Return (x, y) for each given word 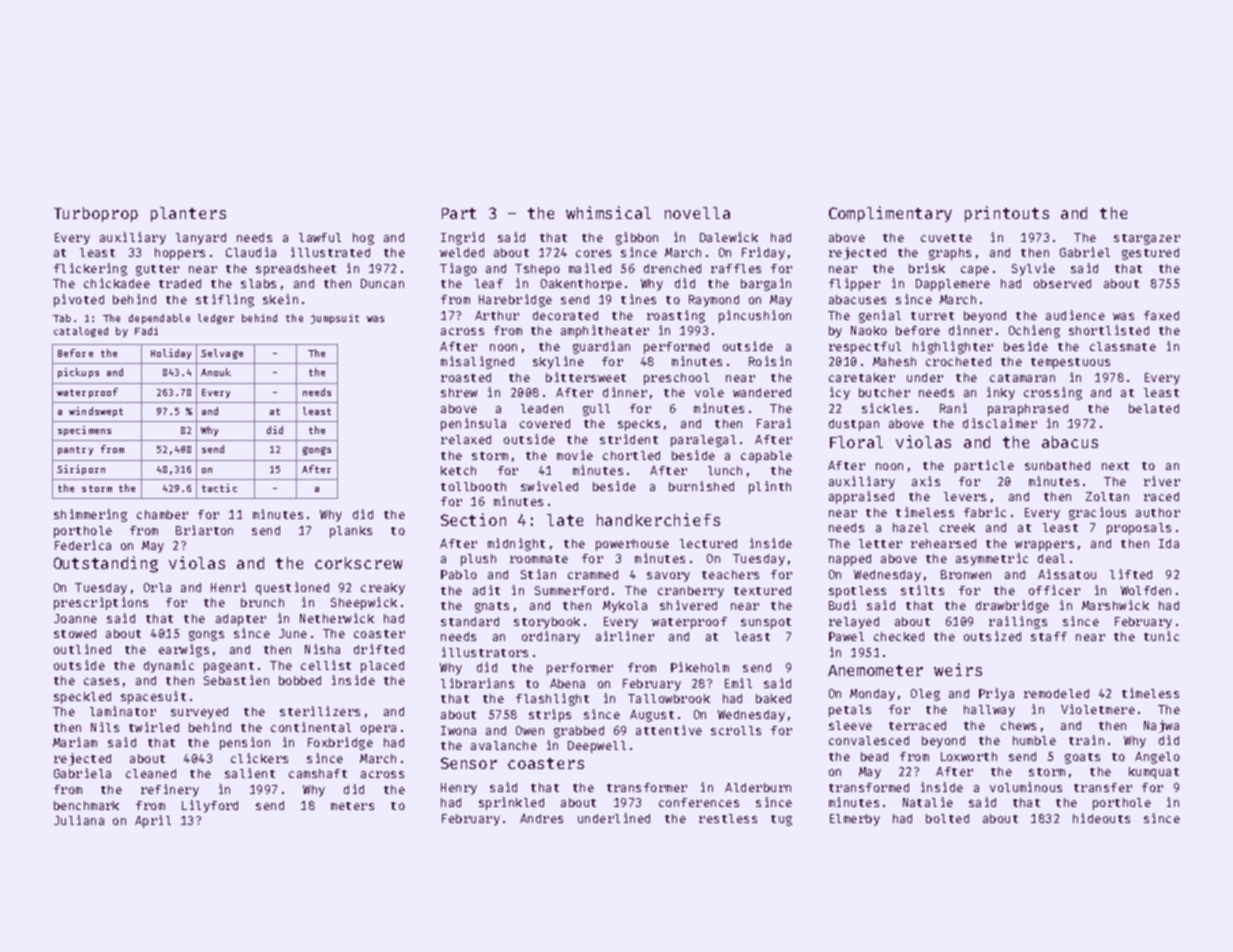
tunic (1161, 636)
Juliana (79, 820)
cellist (326, 665)
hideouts (1101, 818)
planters (188, 214)
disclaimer (1000, 423)
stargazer (1147, 239)
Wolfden (1146, 590)
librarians (477, 683)
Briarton (204, 530)
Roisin (770, 361)
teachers (730, 574)
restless (728, 818)
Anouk (216, 372)
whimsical (608, 212)
